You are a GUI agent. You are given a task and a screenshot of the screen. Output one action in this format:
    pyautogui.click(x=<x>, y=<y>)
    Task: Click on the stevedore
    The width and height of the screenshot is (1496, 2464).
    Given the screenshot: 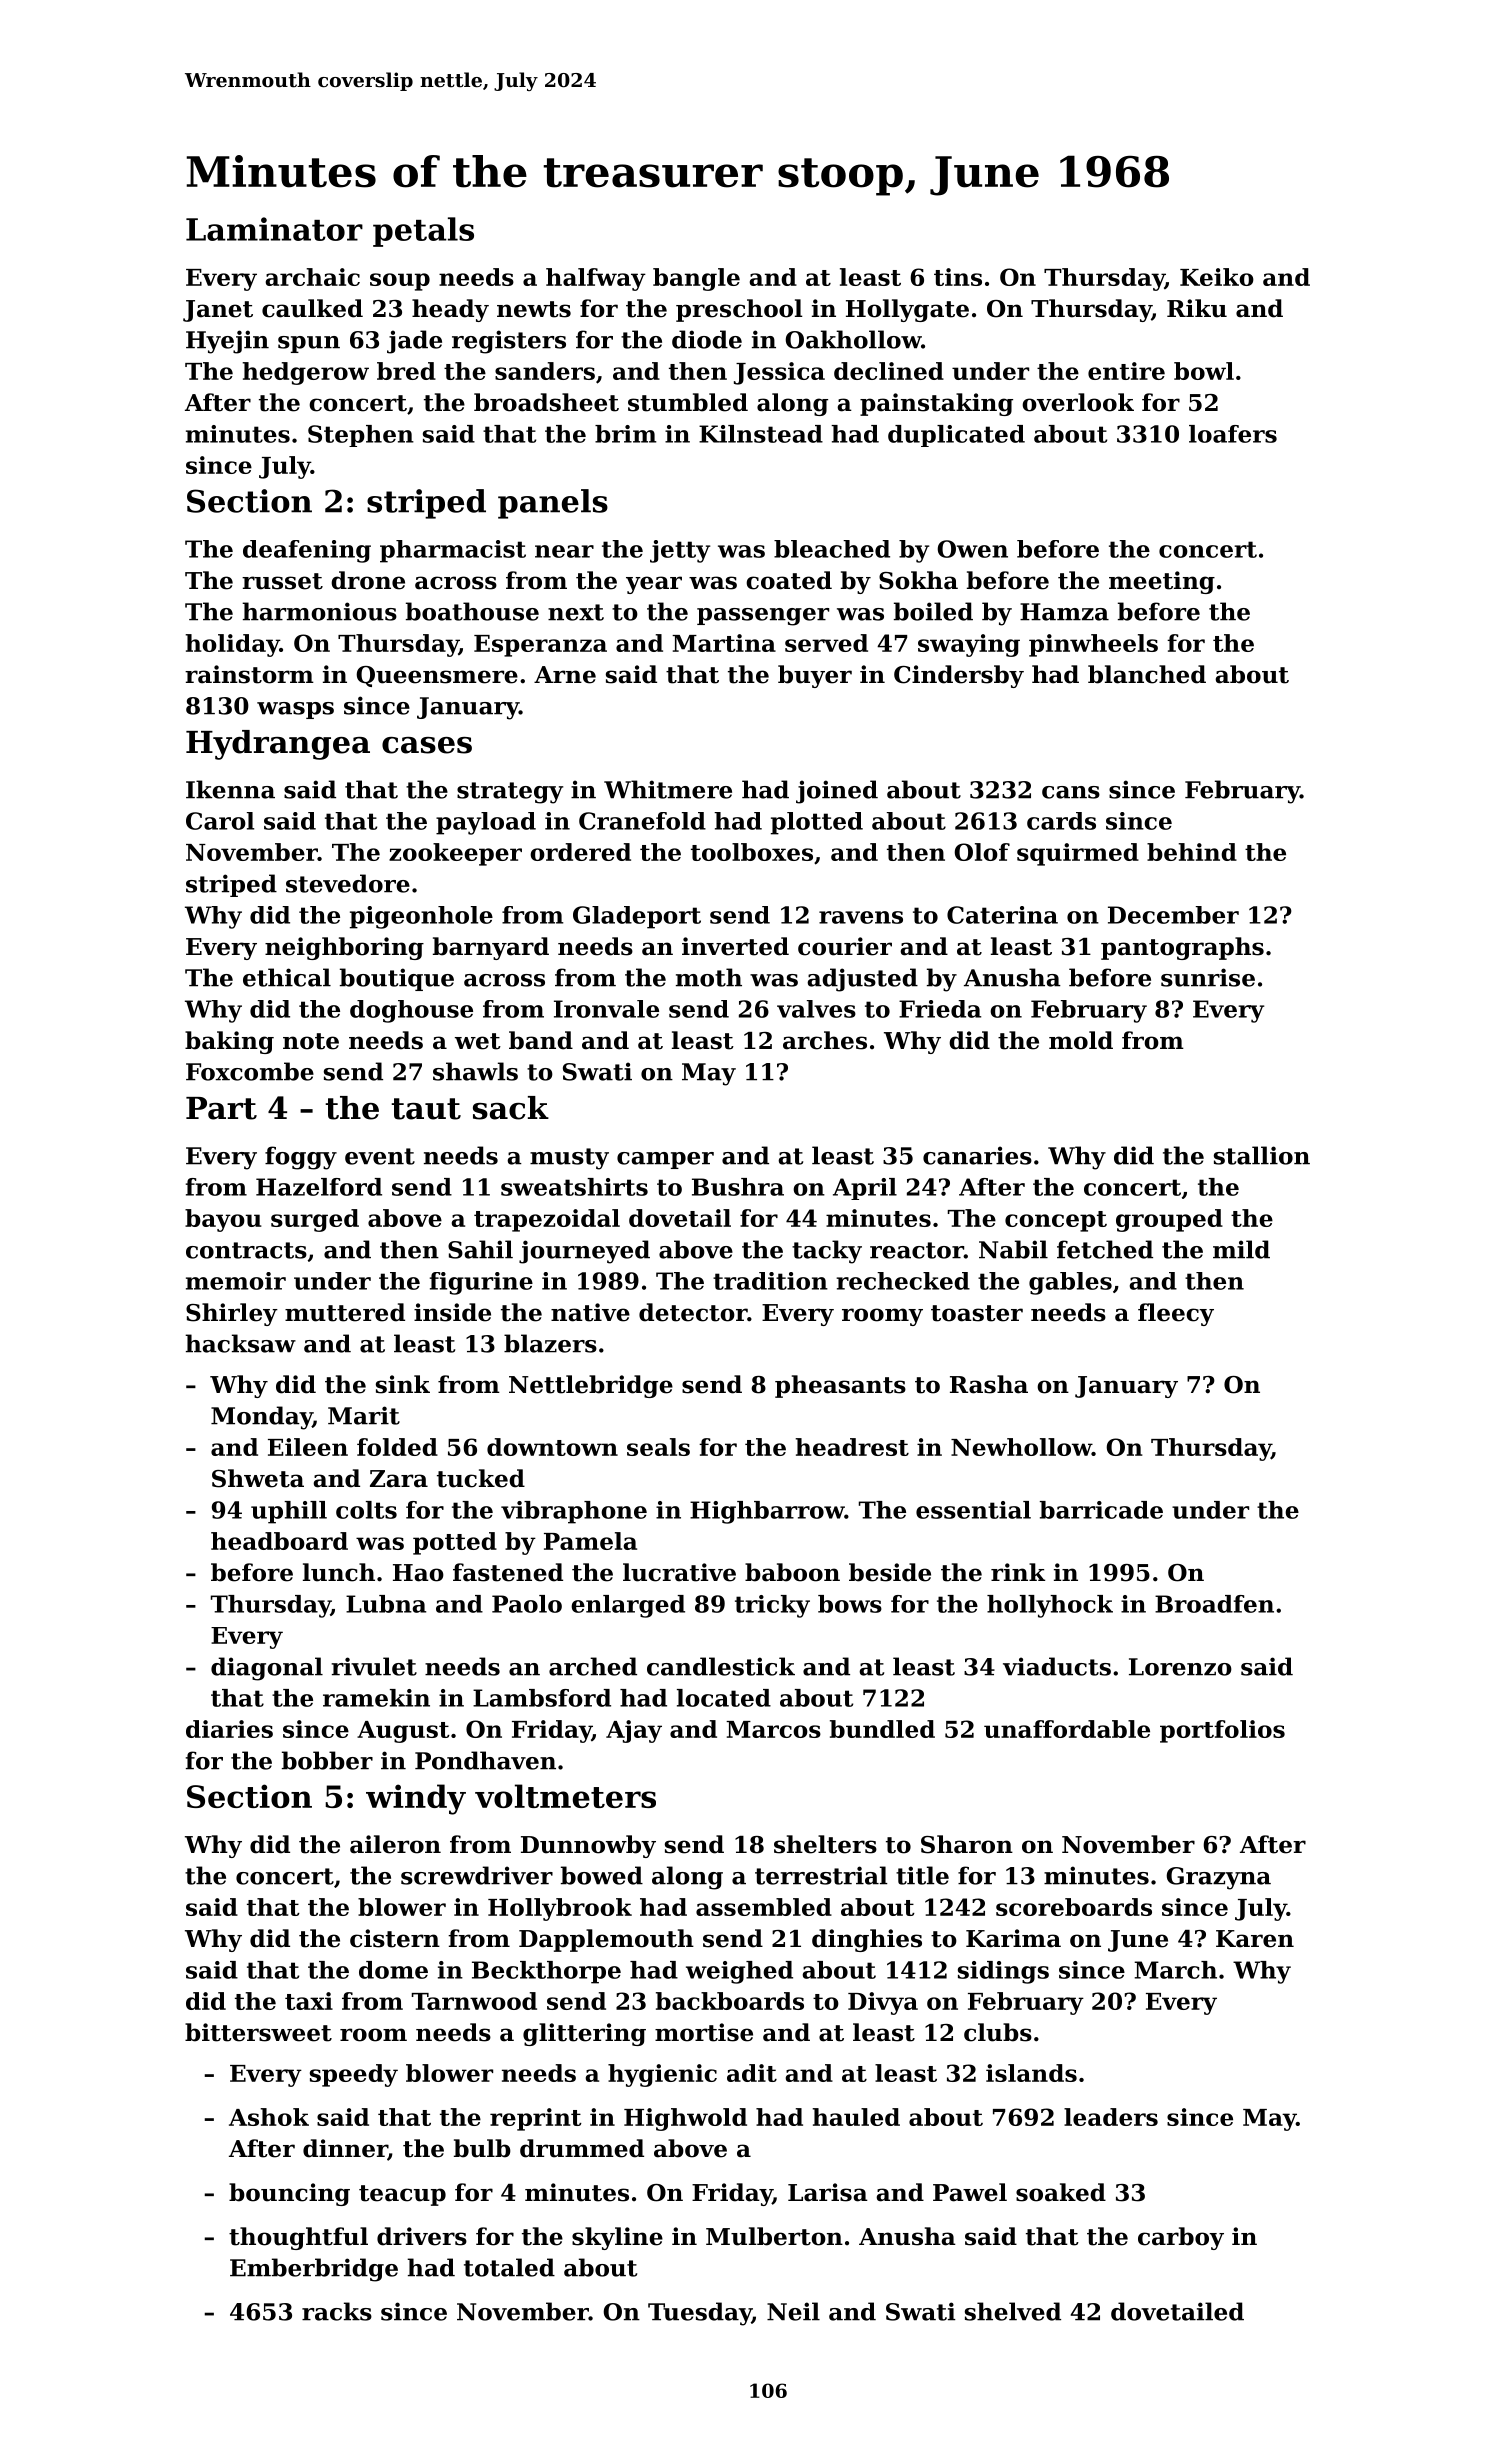 What is the action you would take?
    pyautogui.click(x=348, y=883)
